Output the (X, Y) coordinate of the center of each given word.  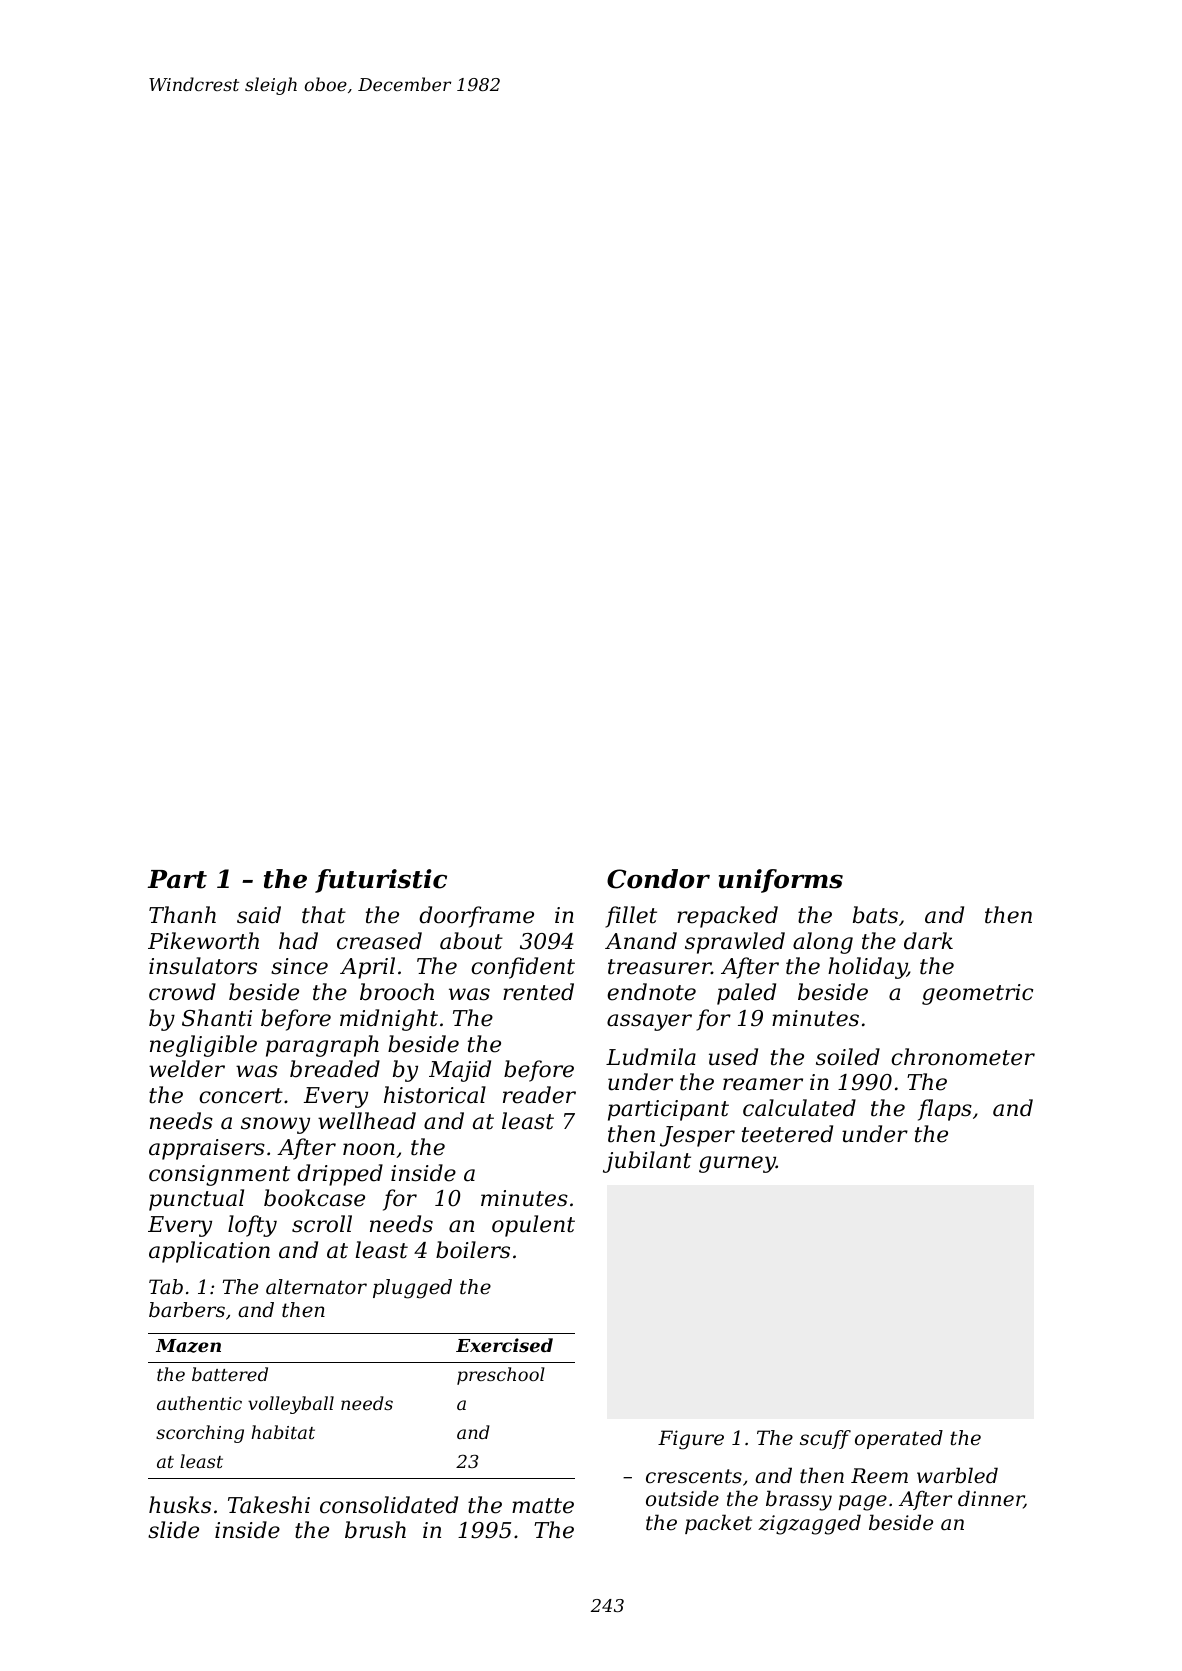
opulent (533, 1226)
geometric (977, 994)
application (209, 1252)
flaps (945, 1110)
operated (899, 1439)
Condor (658, 879)
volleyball (291, 1405)
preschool (501, 1376)
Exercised (504, 1345)
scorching (200, 1434)
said (259, 915)
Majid (460, 1071)
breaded (335, 1069)
